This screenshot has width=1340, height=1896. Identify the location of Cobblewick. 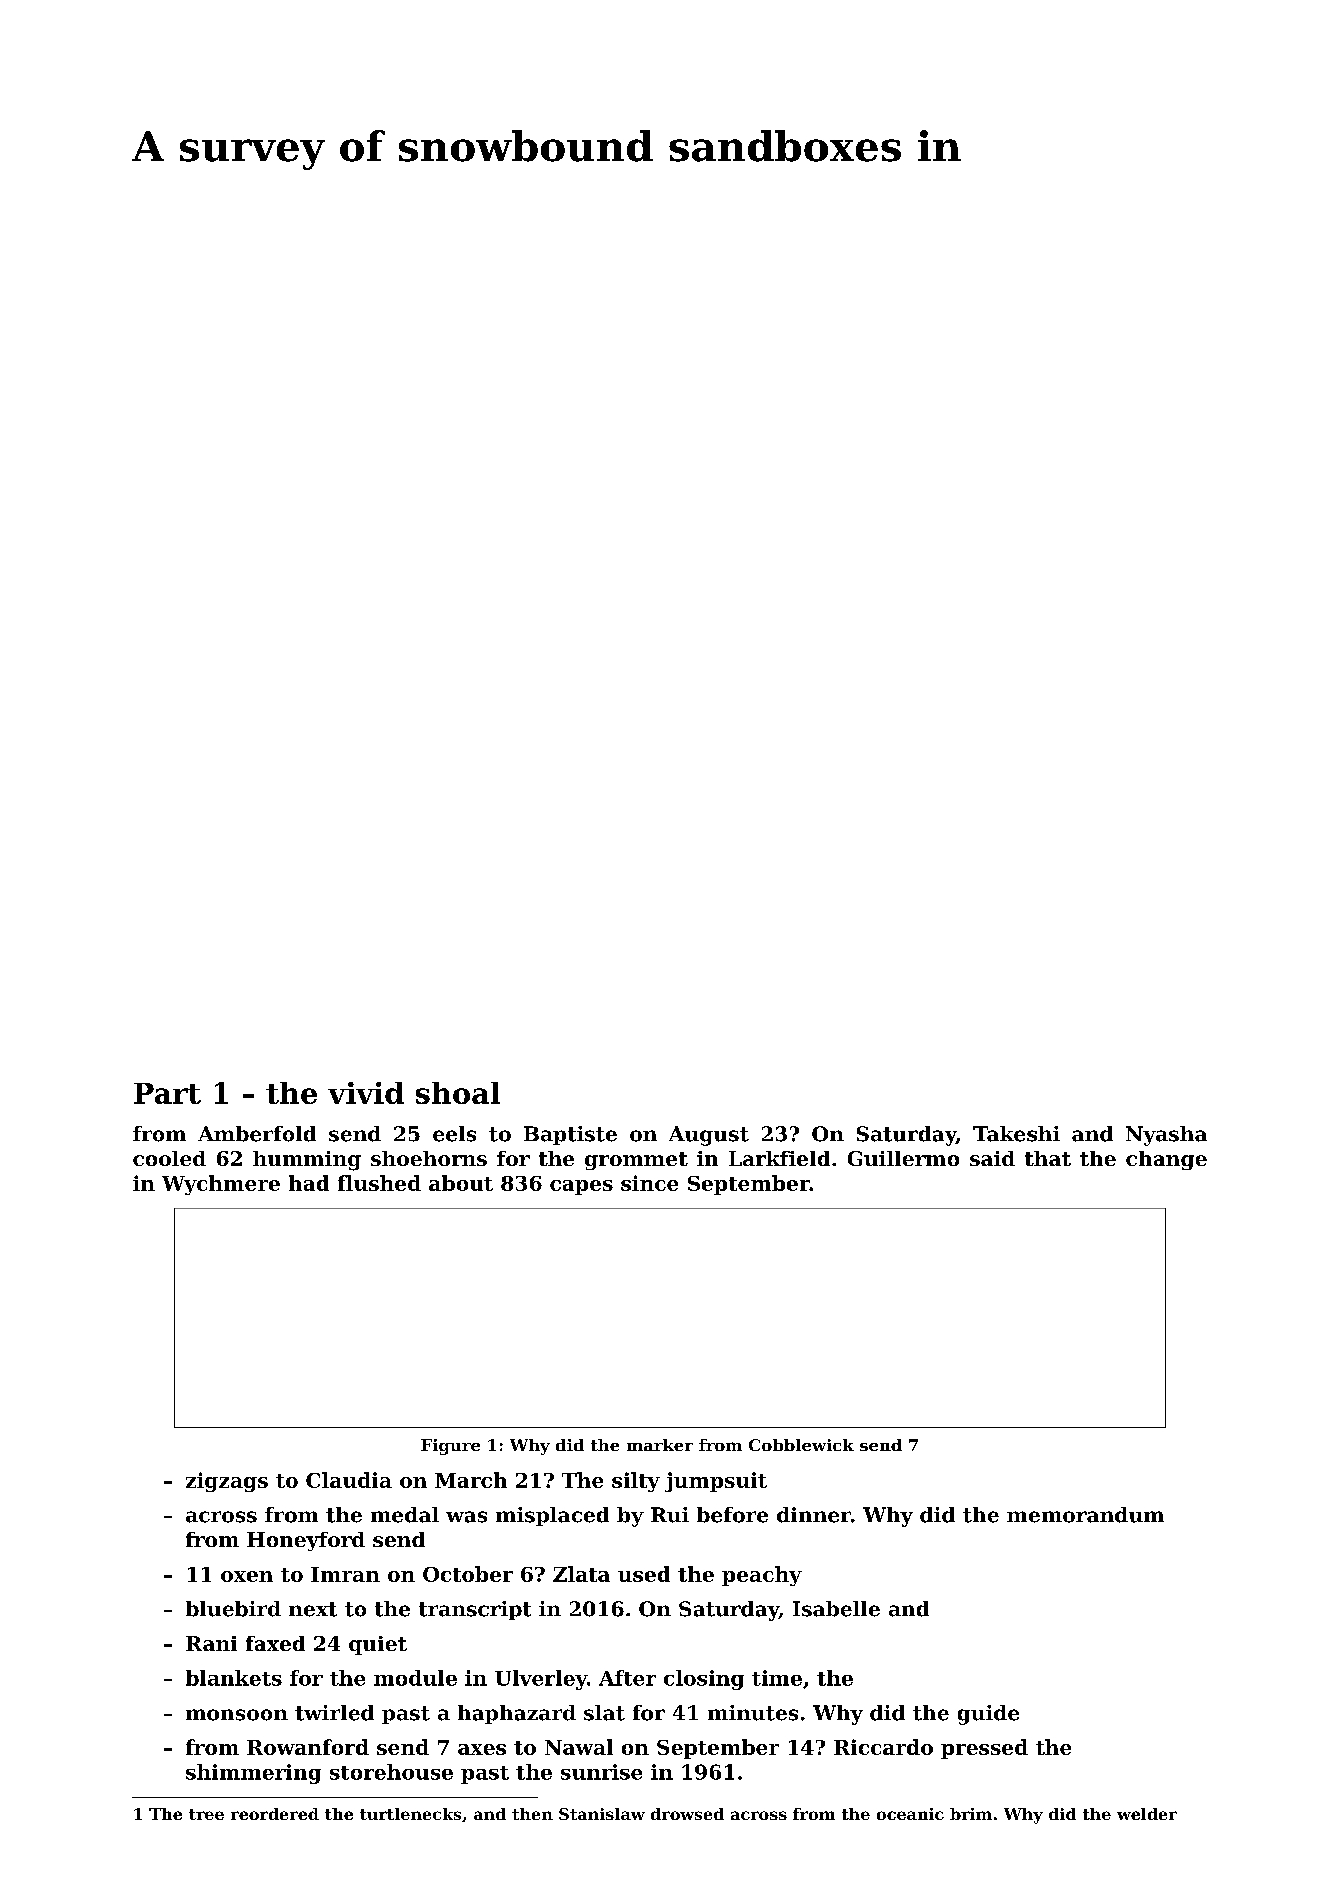
(801, 1445).
